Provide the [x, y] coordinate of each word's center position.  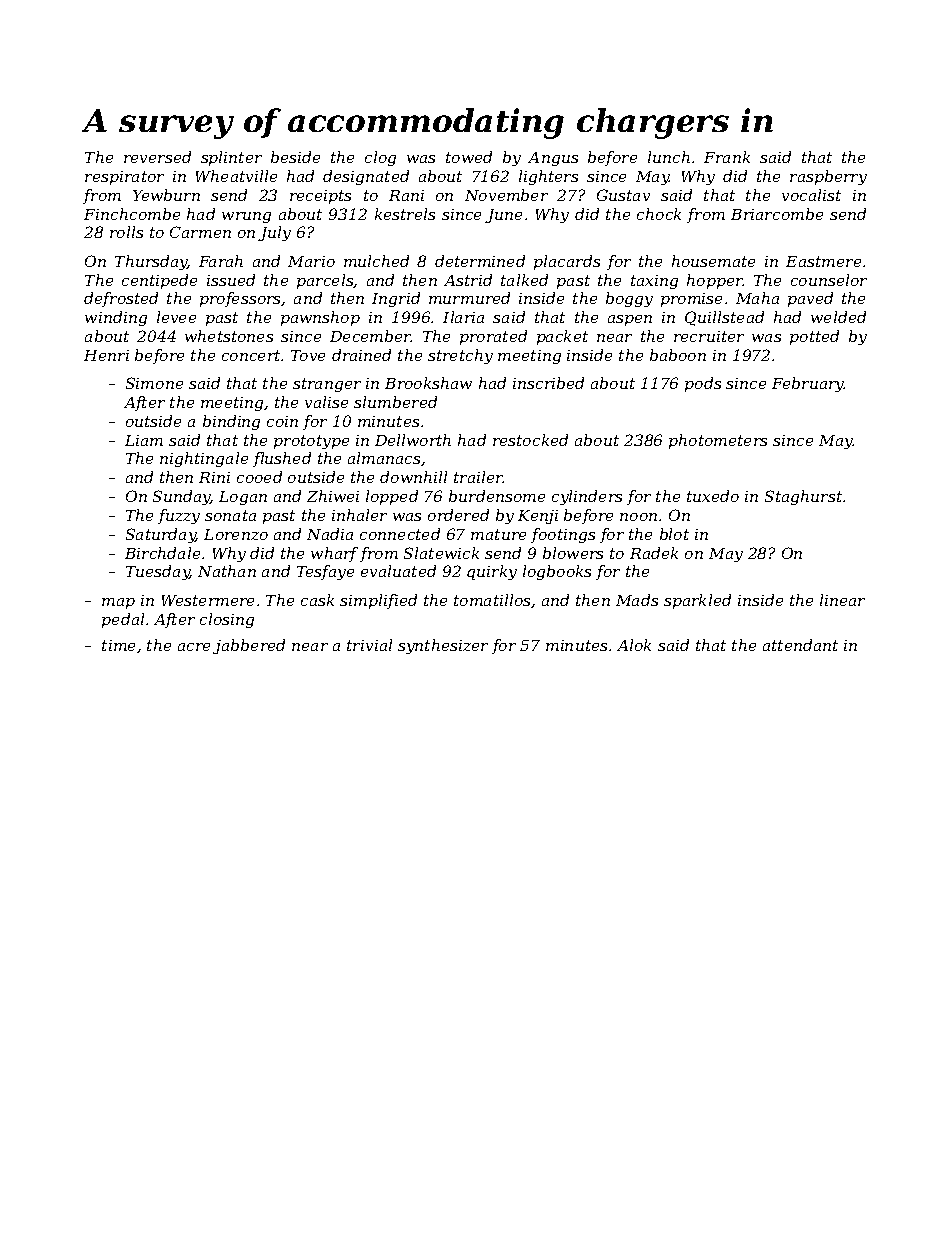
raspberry [828, 177]
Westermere [208, 600]
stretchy [460, 356]
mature [498, 534]
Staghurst [803, 497]
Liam [144, 440]
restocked [530, 440]
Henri [106, 355]
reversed [157, 157]
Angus [553, 159]
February [808, 384]
